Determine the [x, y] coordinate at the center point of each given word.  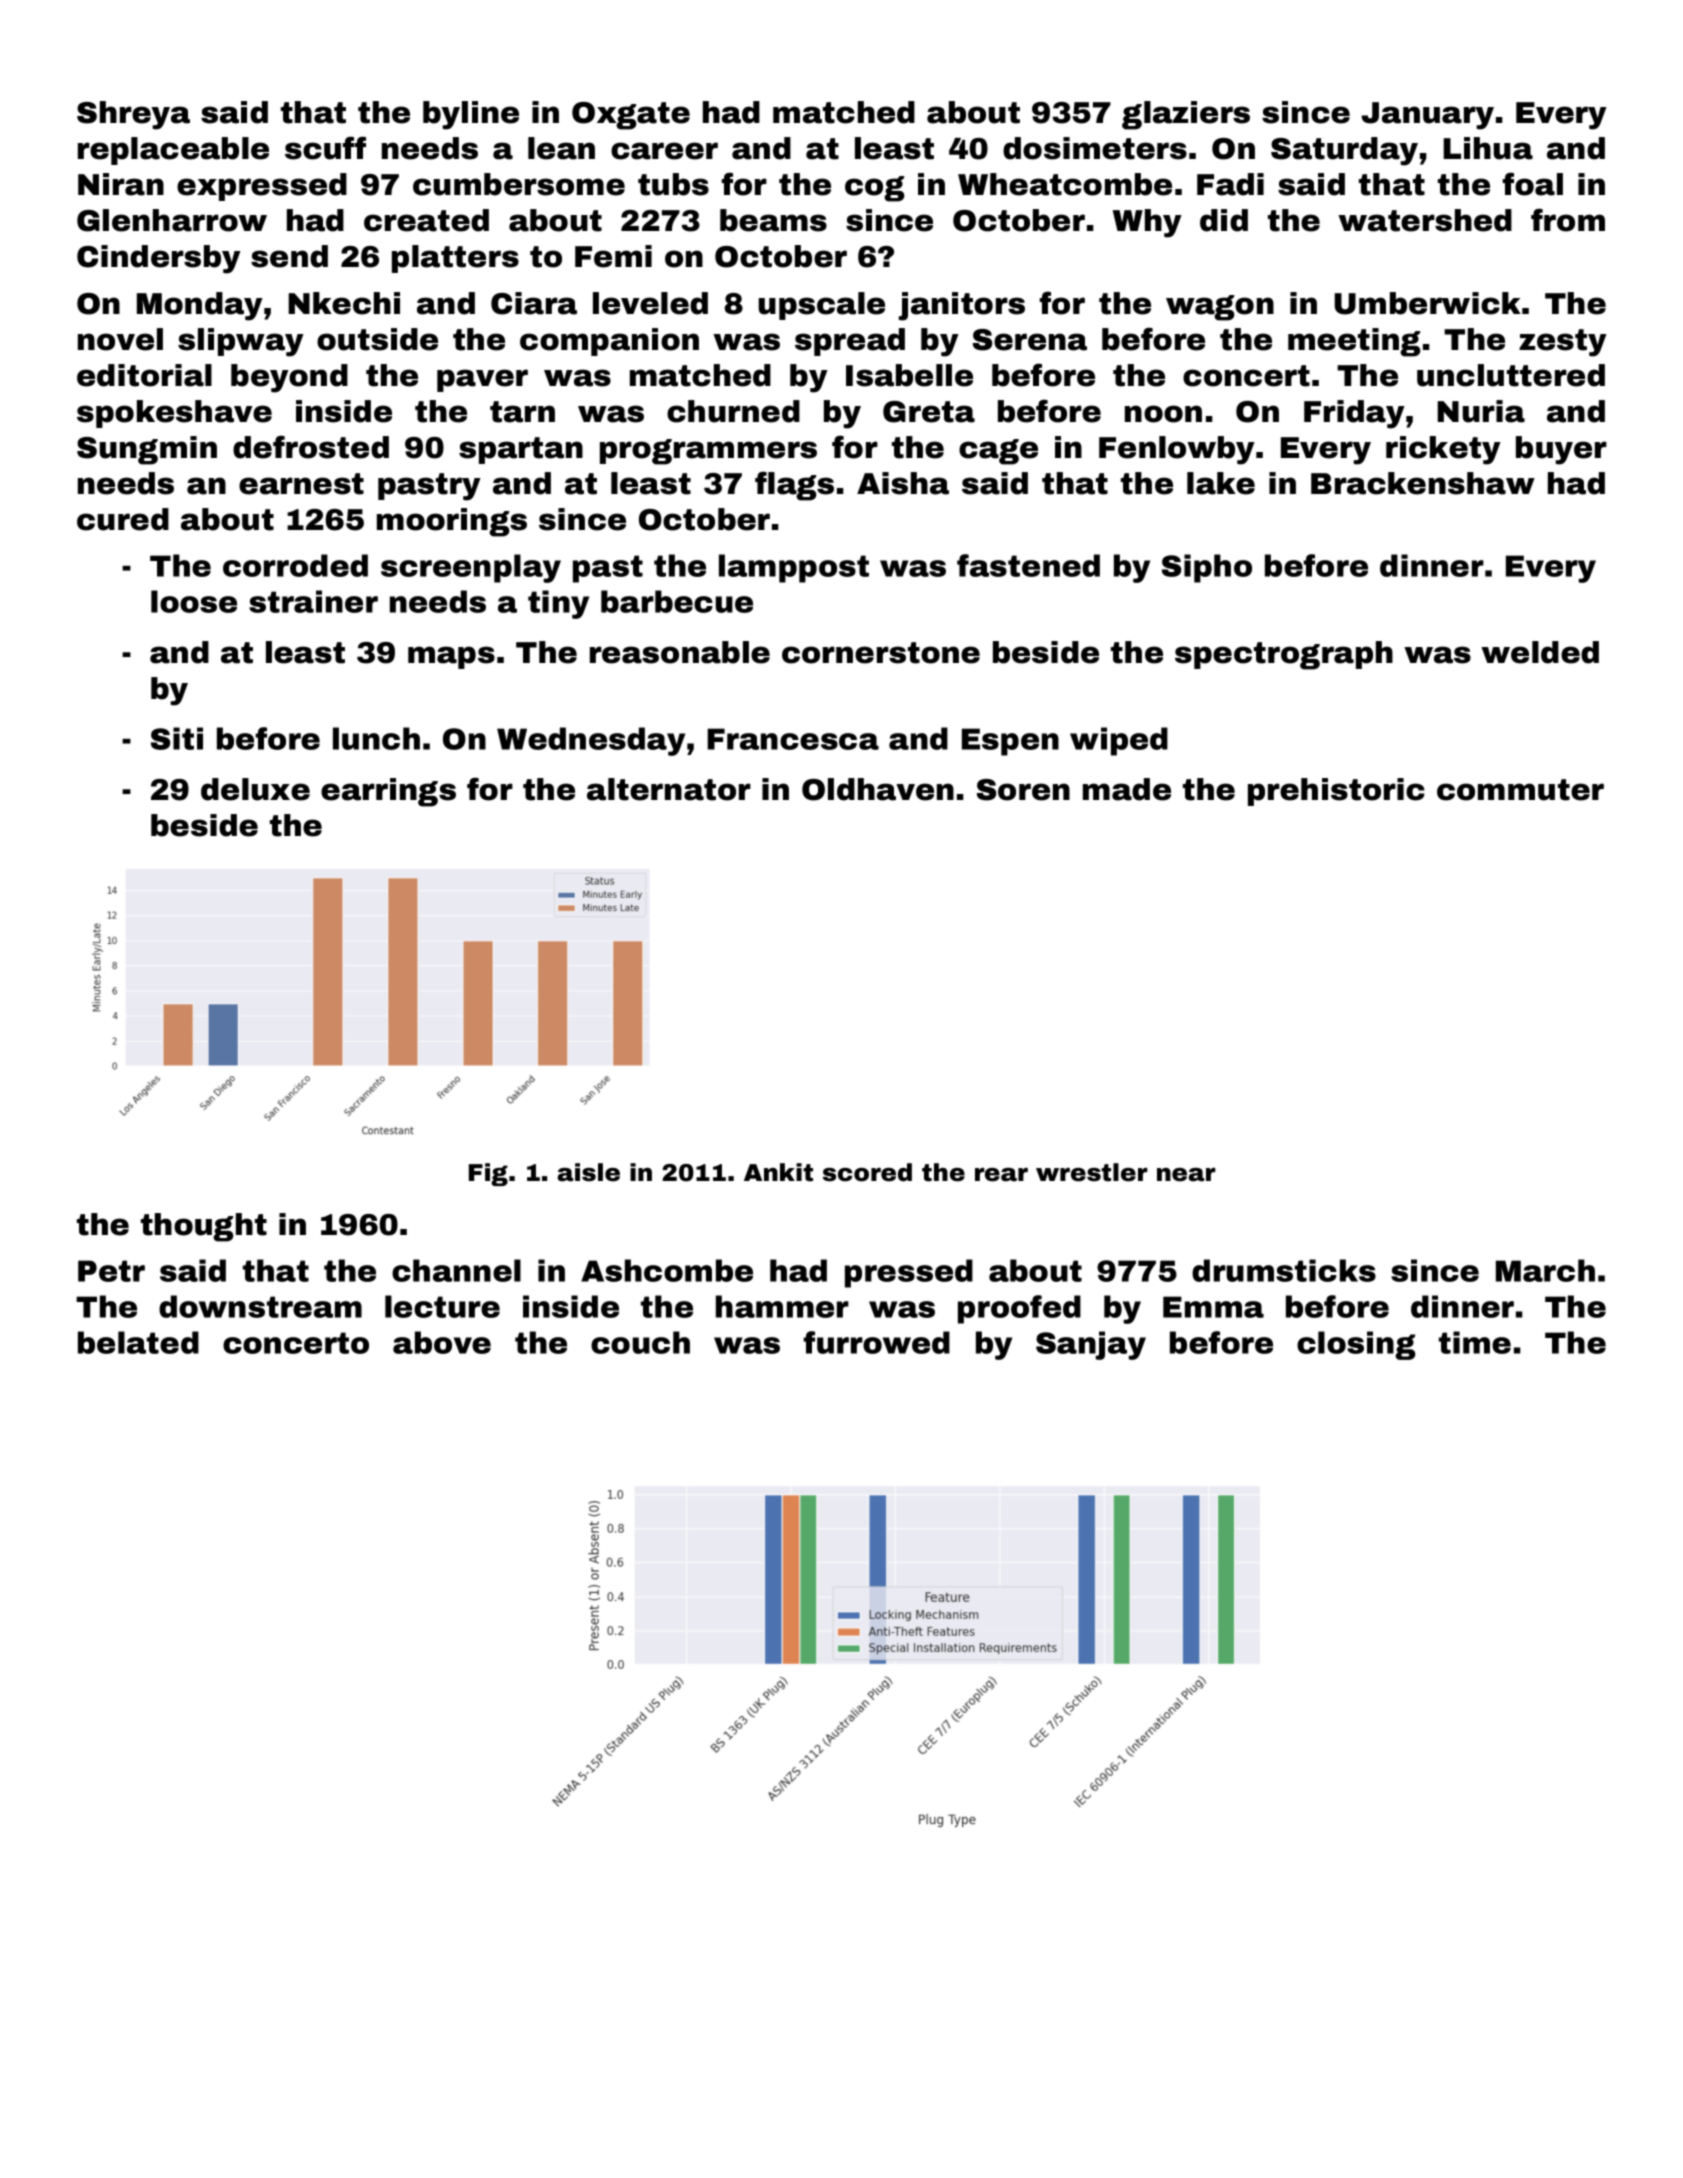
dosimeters [1095, 148]
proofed [1019, 1309]
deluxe [255, 789]
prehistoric [1336, 792]
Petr [111, 1271]
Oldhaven [878, 789]
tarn [522, 412]
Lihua [1488, 148]
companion [609, 342]
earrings [388, 792]
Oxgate [631, 116]
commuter [1520, 790]
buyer [1561, 450]
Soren [1023, 790]
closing [1356, 1345]
